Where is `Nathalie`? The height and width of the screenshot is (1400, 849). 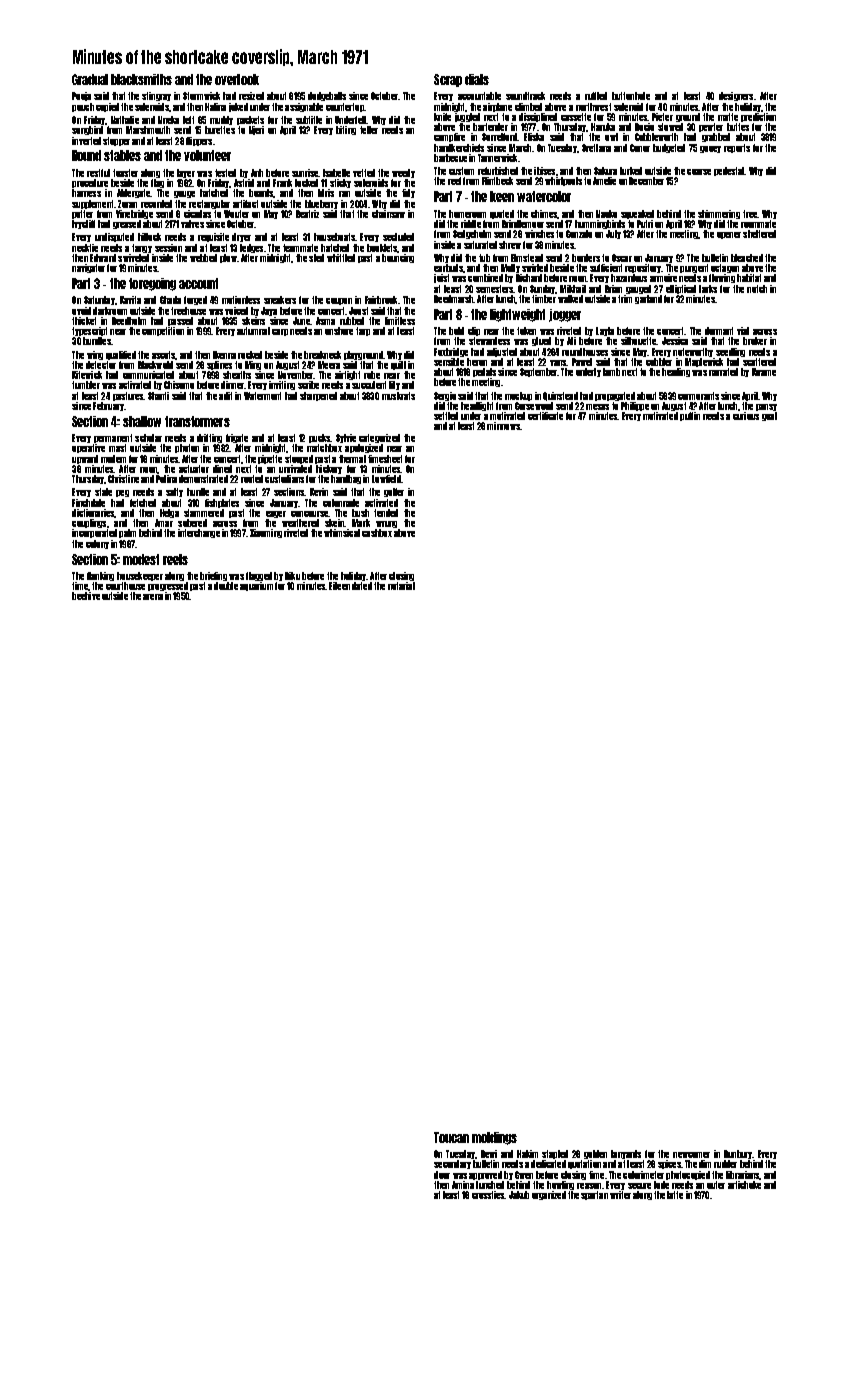
Nathalie is located at coordinates (125, 120).
